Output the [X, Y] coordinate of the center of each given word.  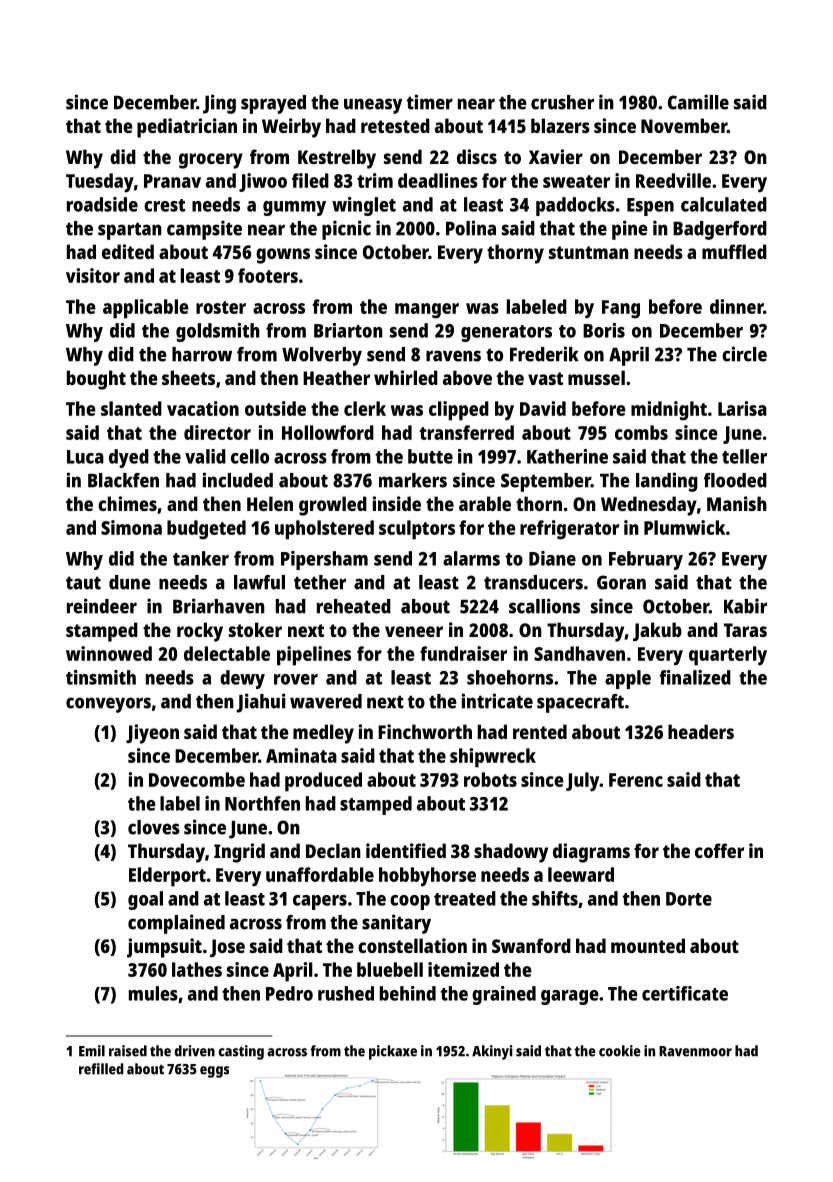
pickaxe [393, 1052]
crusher [562, 102]
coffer [719, 850]
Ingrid [239, 853]
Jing [219, 104]
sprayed [273, 104]
